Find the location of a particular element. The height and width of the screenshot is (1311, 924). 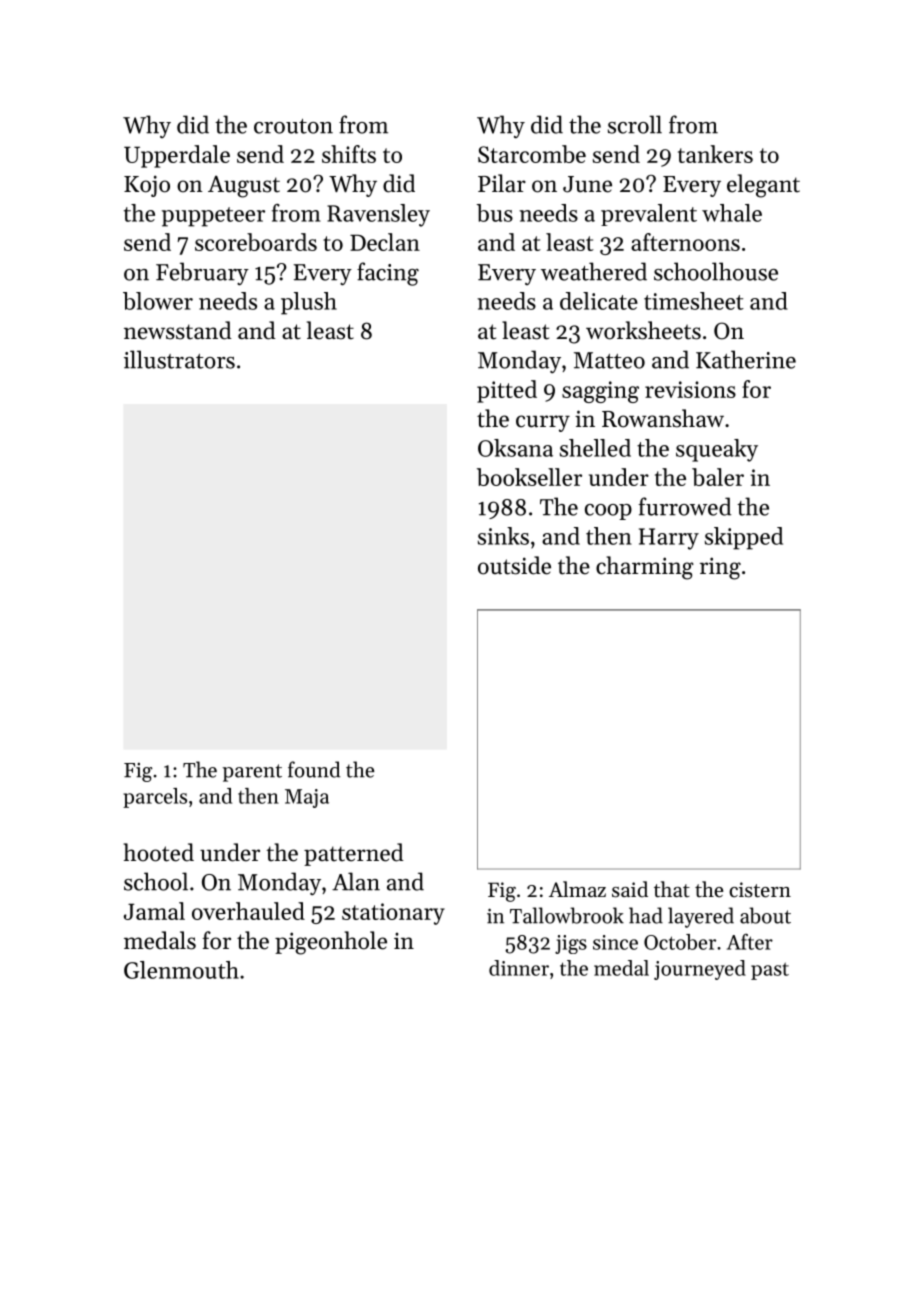

ring is located at coordinates (720, 568).
